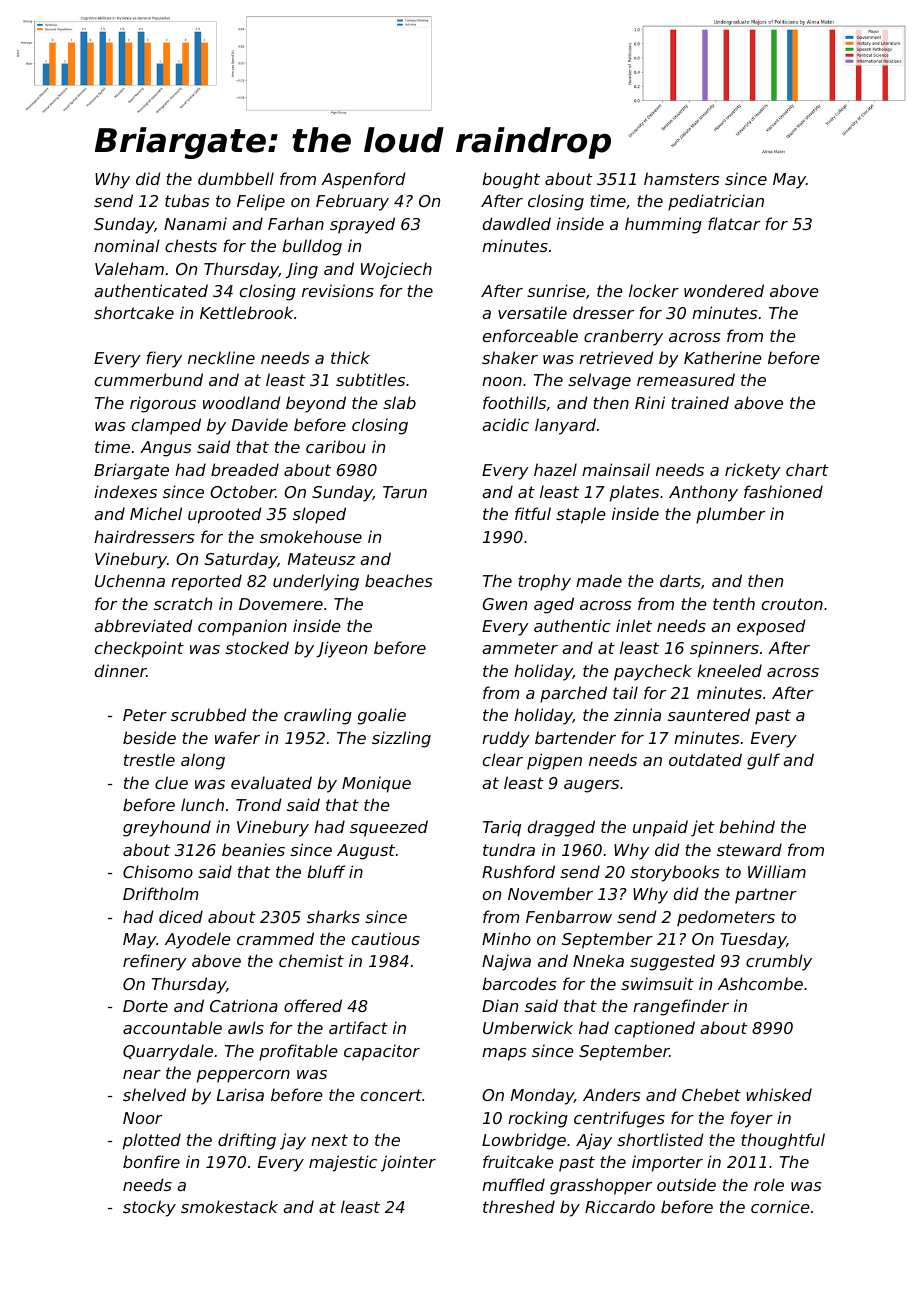  I want to click on fitful, so click(533, 513).
